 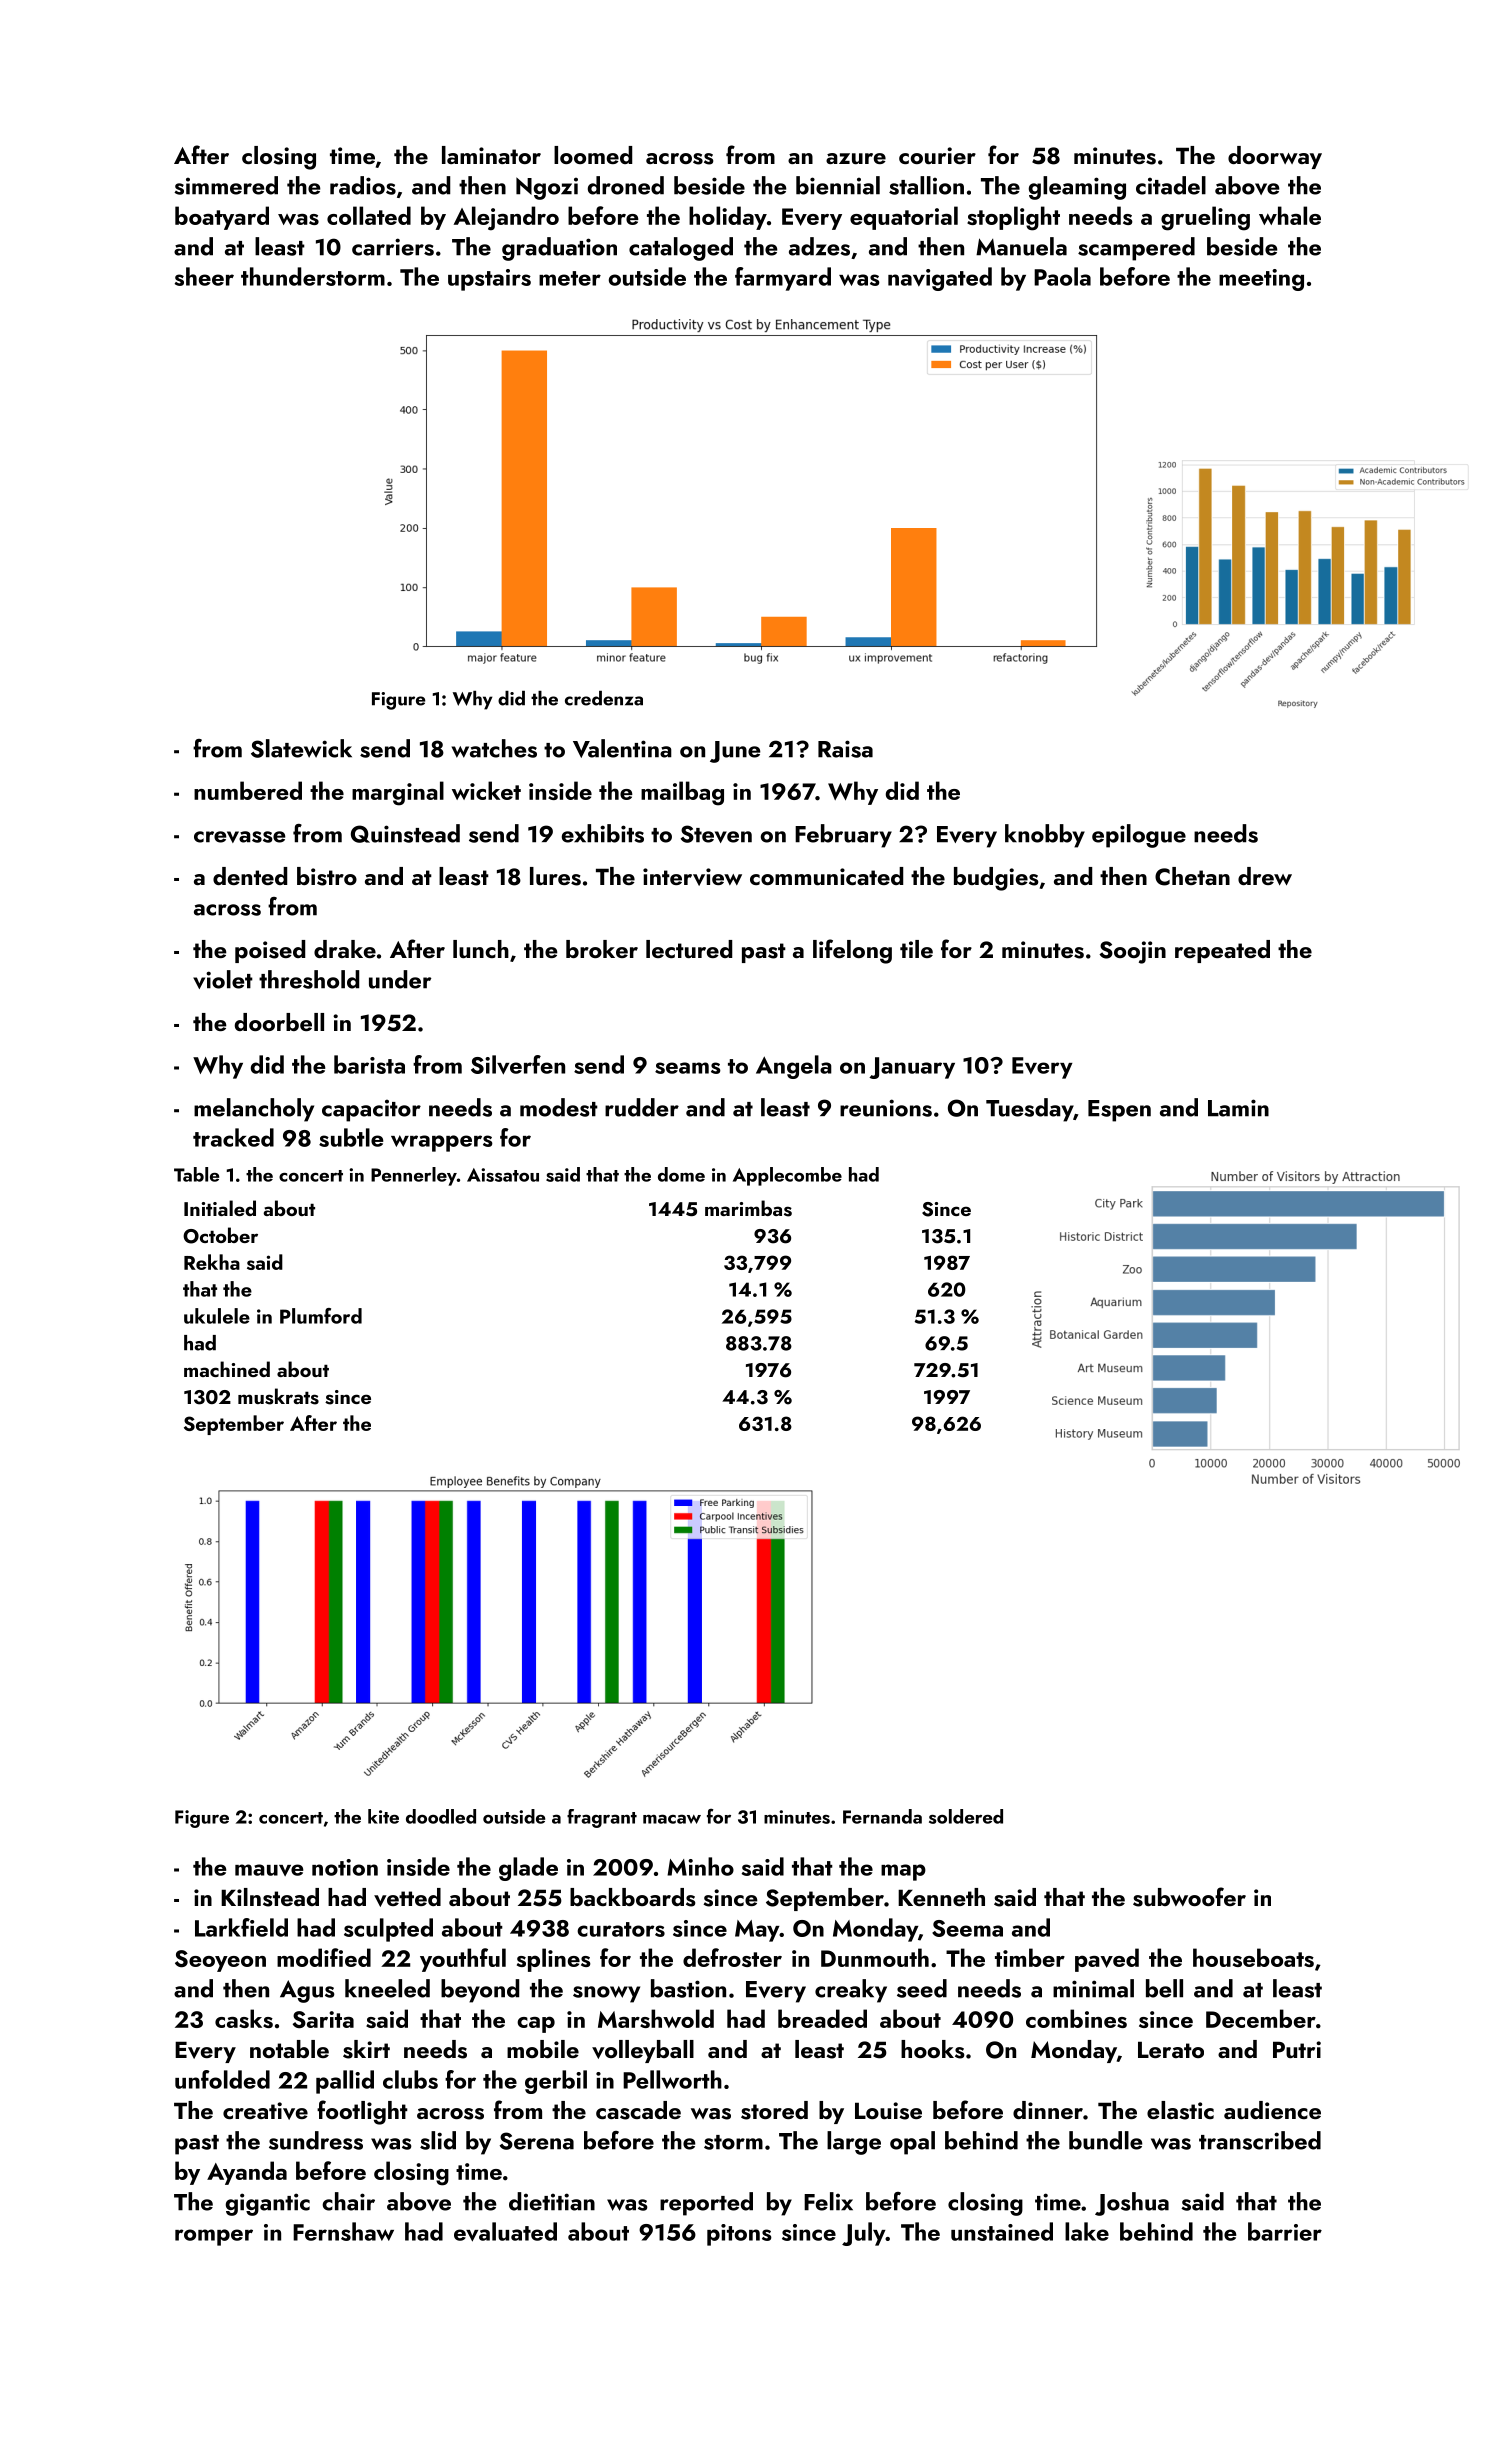 I want to click on hooks, so click(x=932, y=2049).
